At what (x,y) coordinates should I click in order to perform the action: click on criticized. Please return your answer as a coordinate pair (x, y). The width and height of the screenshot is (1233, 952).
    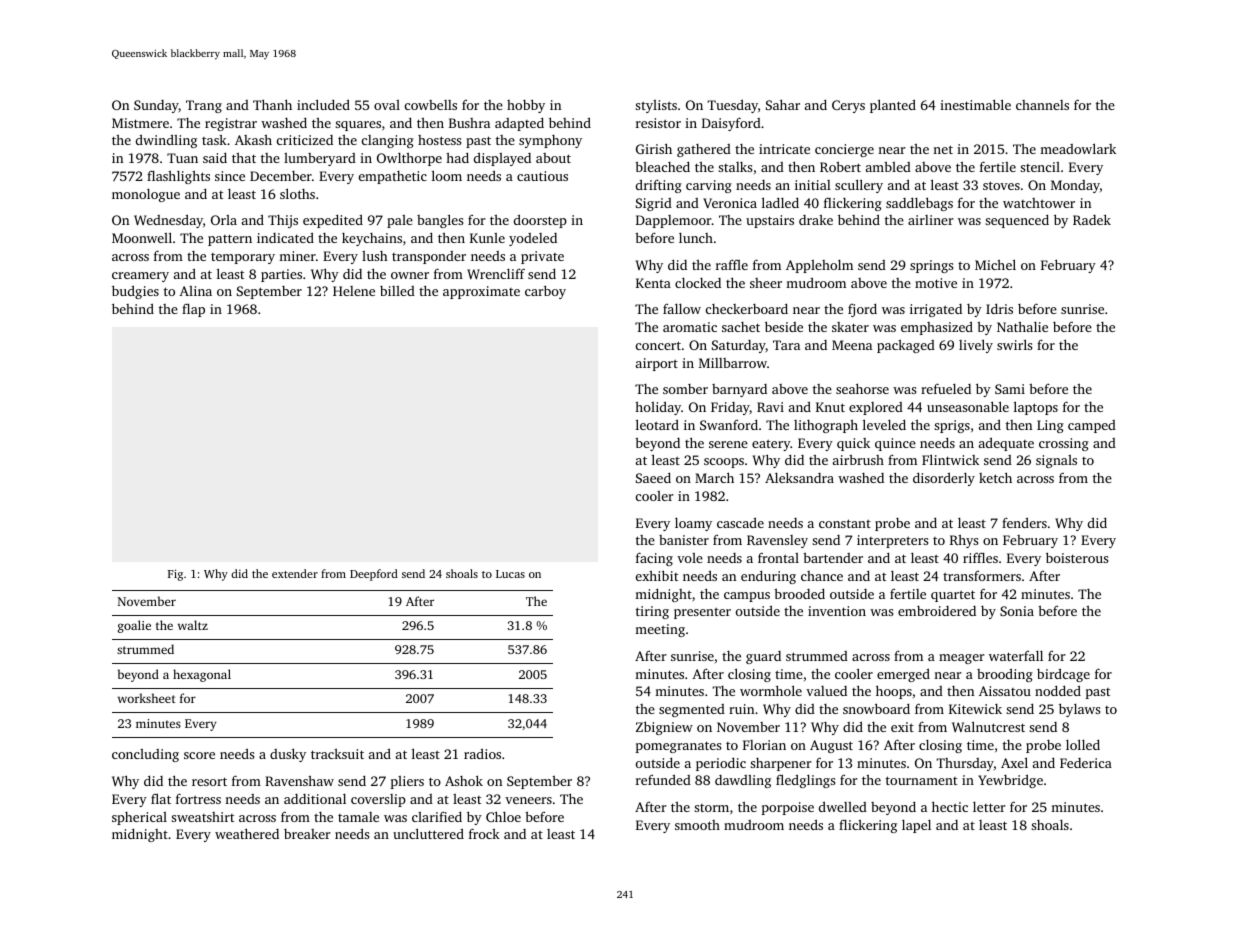
    Looking at the image, I should click on (305, 140).
